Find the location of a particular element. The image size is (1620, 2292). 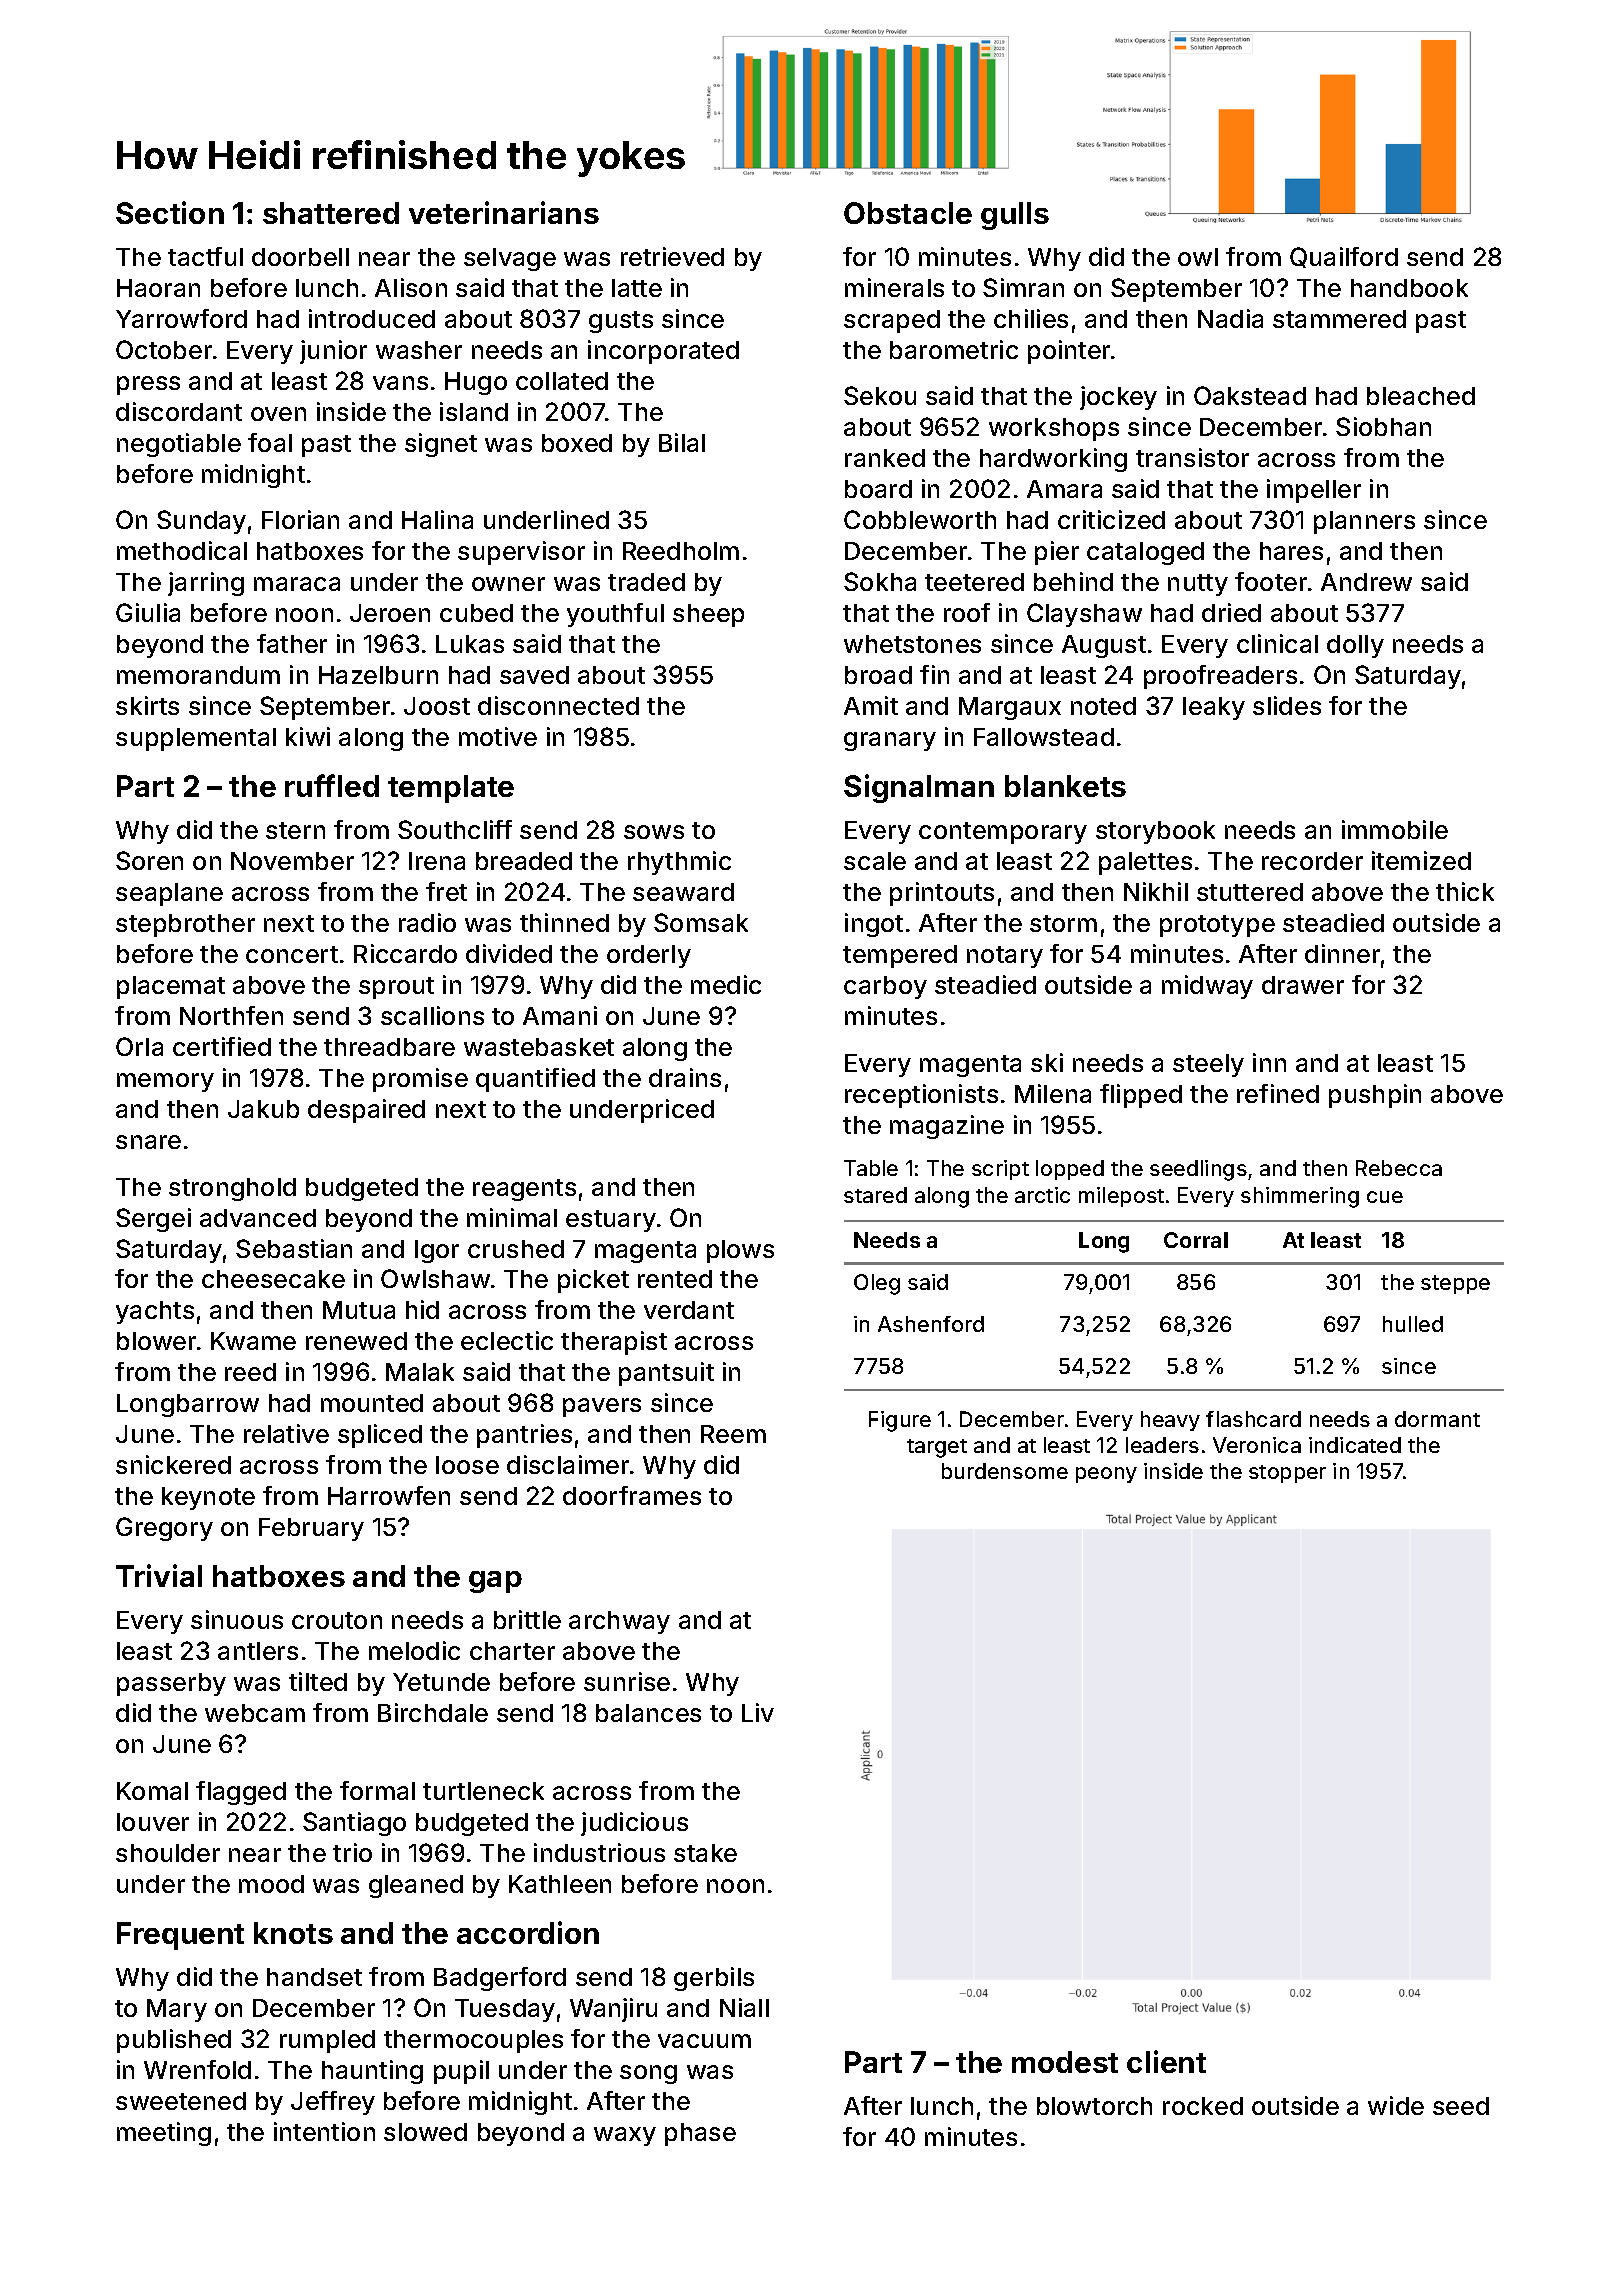

planners is located at coordinates (1364, 522).
